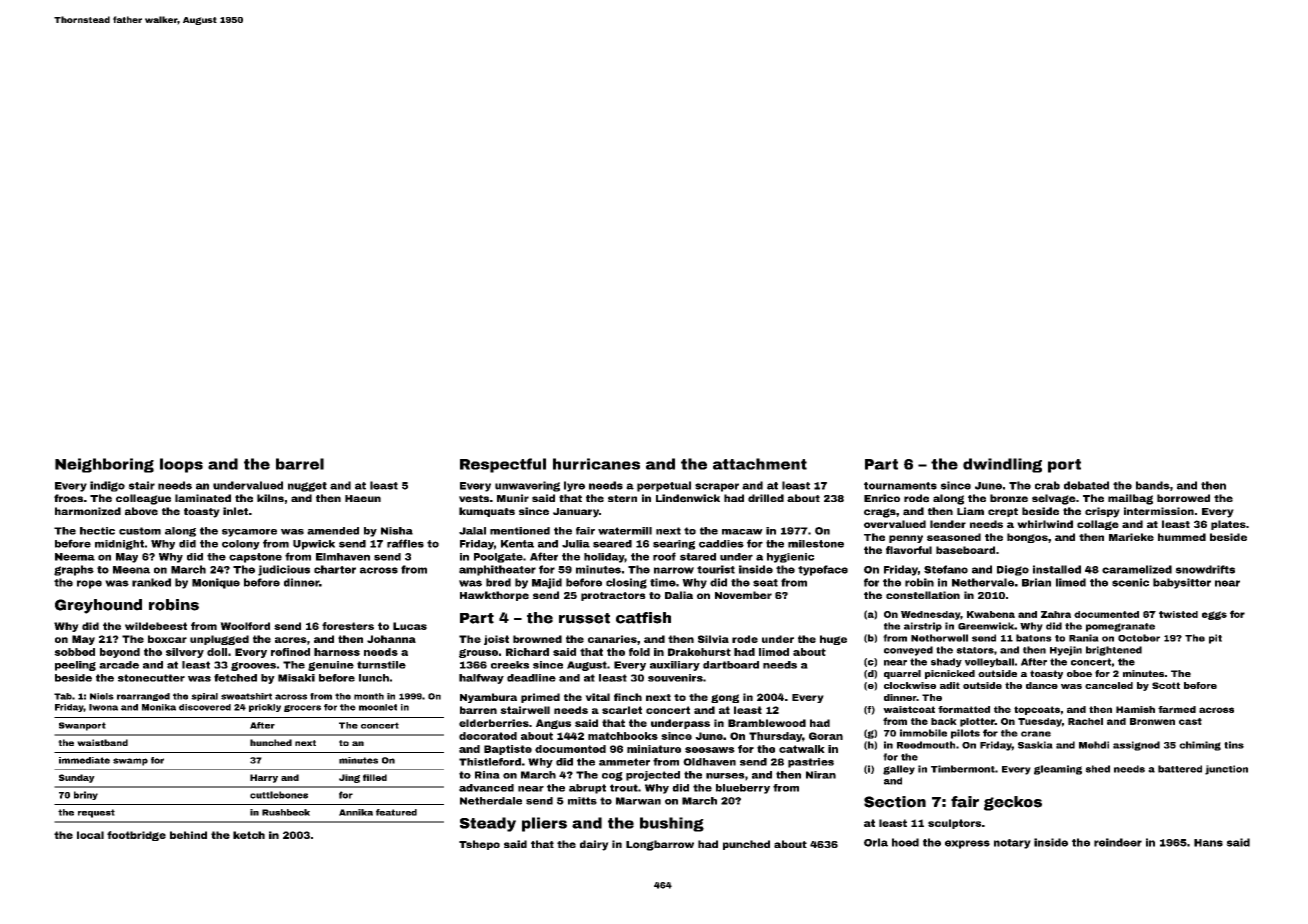  Describe the element at coordinates (188, 835) in the page. I see `behind` at that location.
